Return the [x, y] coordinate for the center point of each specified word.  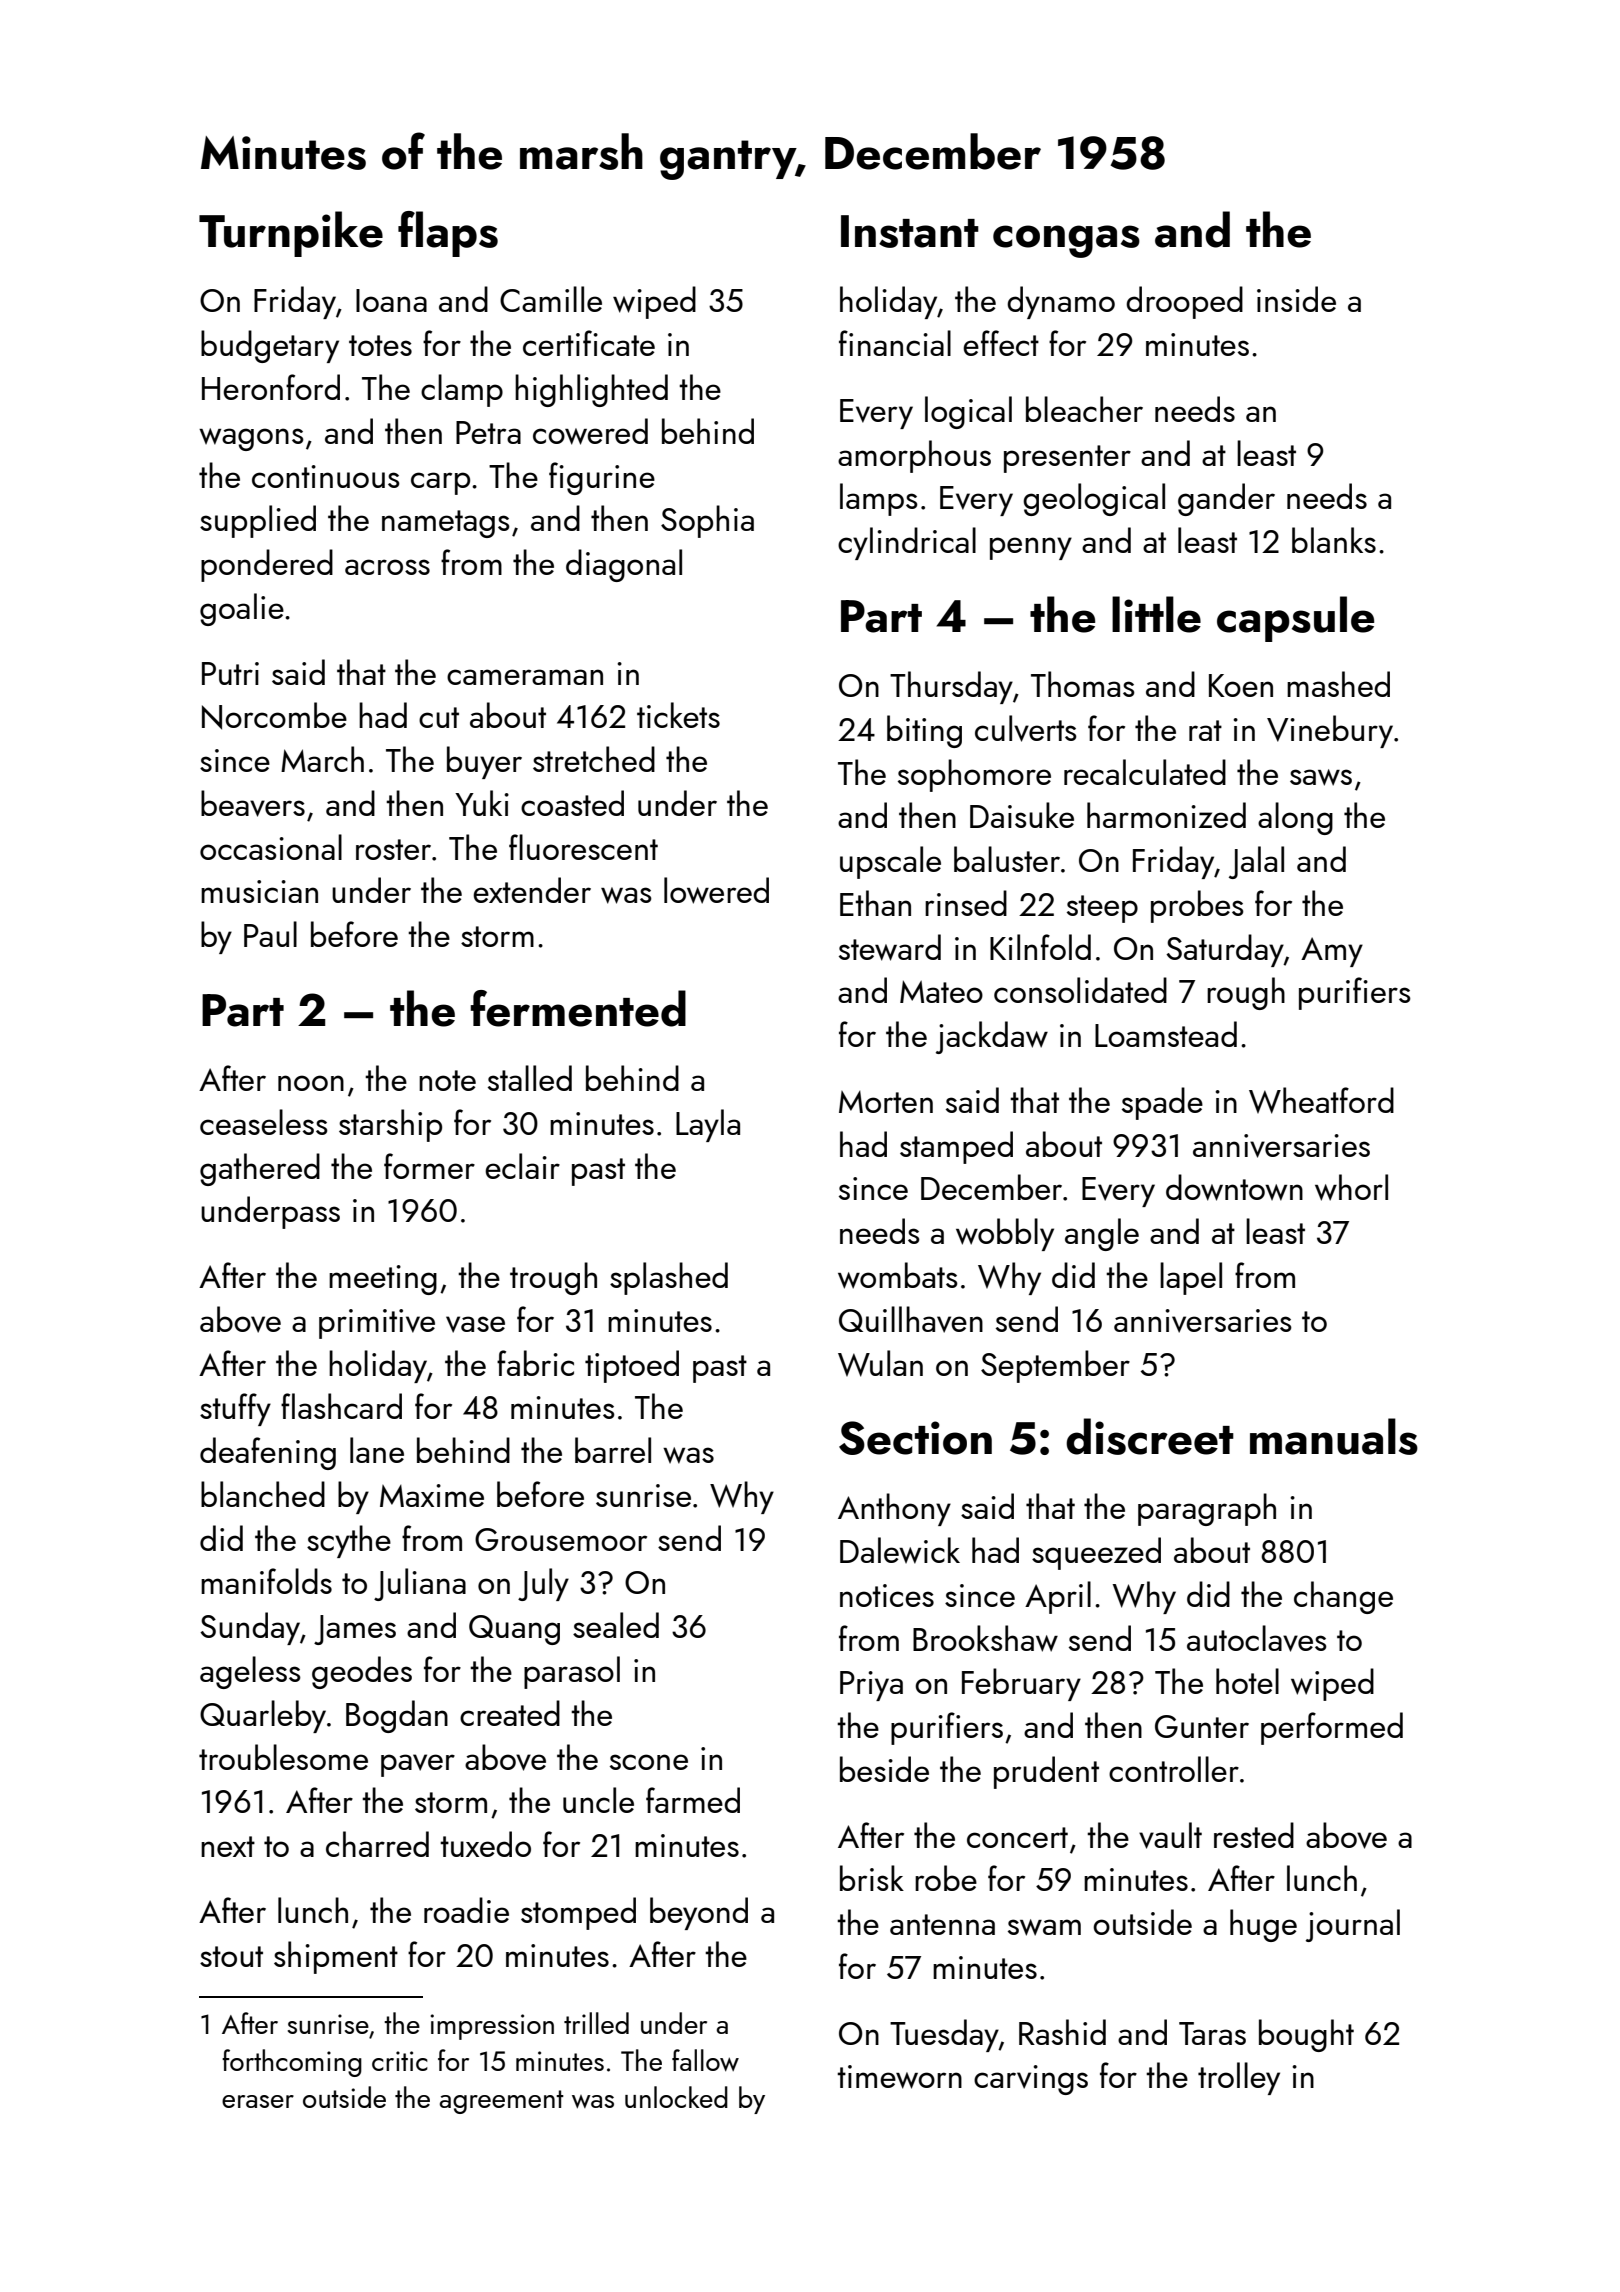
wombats [898, 1275]
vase [475, 1324]
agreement [502, 2102]
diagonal [624, 565]
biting [924, 731]
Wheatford [1321, 1100]
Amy [1332, 952]
